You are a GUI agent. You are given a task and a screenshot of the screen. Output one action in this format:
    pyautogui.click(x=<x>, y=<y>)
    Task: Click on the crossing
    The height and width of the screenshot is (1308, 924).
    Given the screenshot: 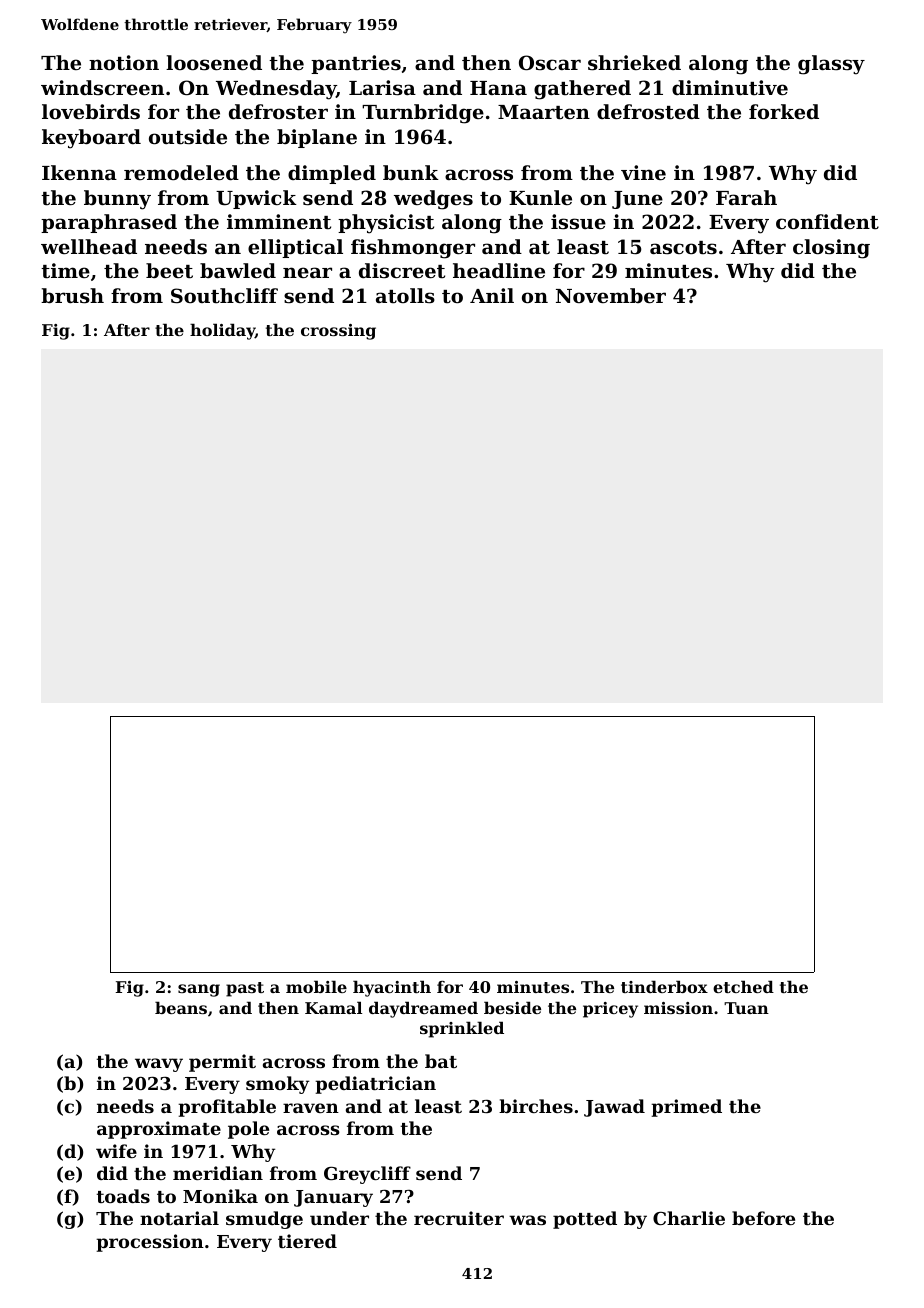 What is the action you would take?
    pyautogui.click(x=338, y=332)
